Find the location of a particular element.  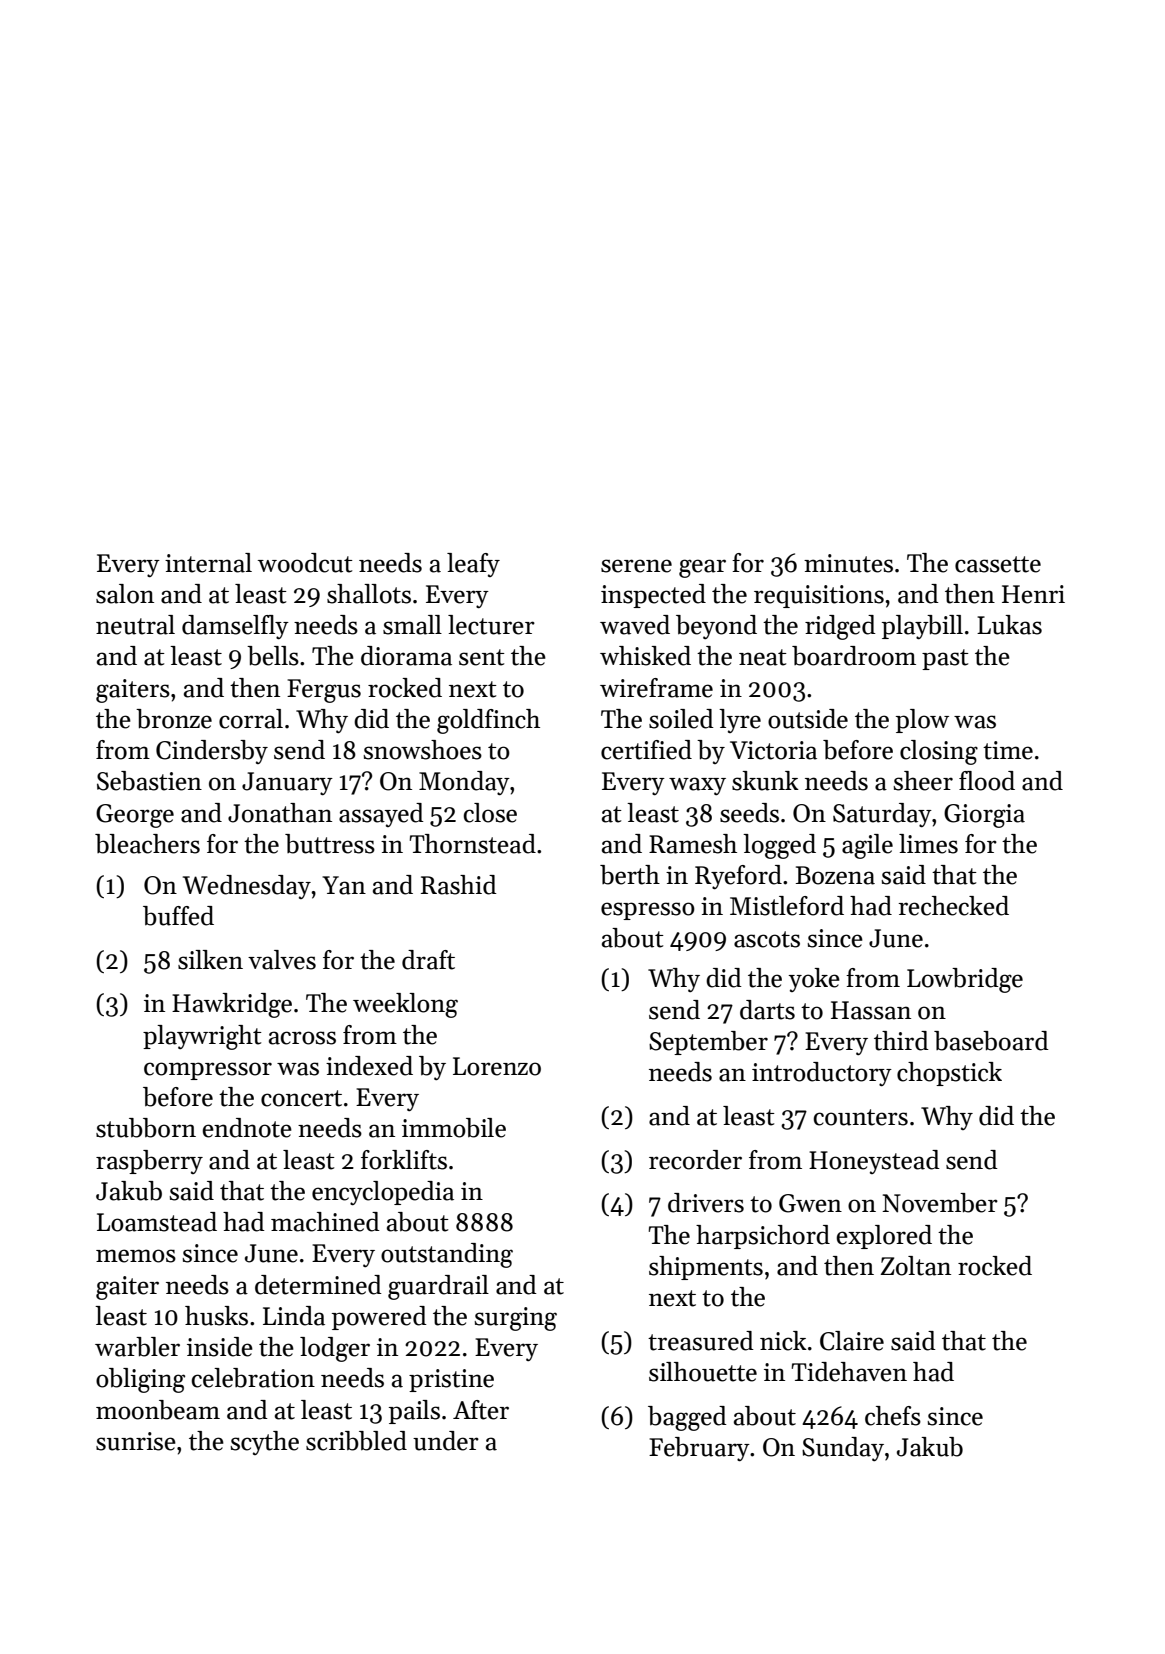

determined is located at coordinates (318, 1285).
